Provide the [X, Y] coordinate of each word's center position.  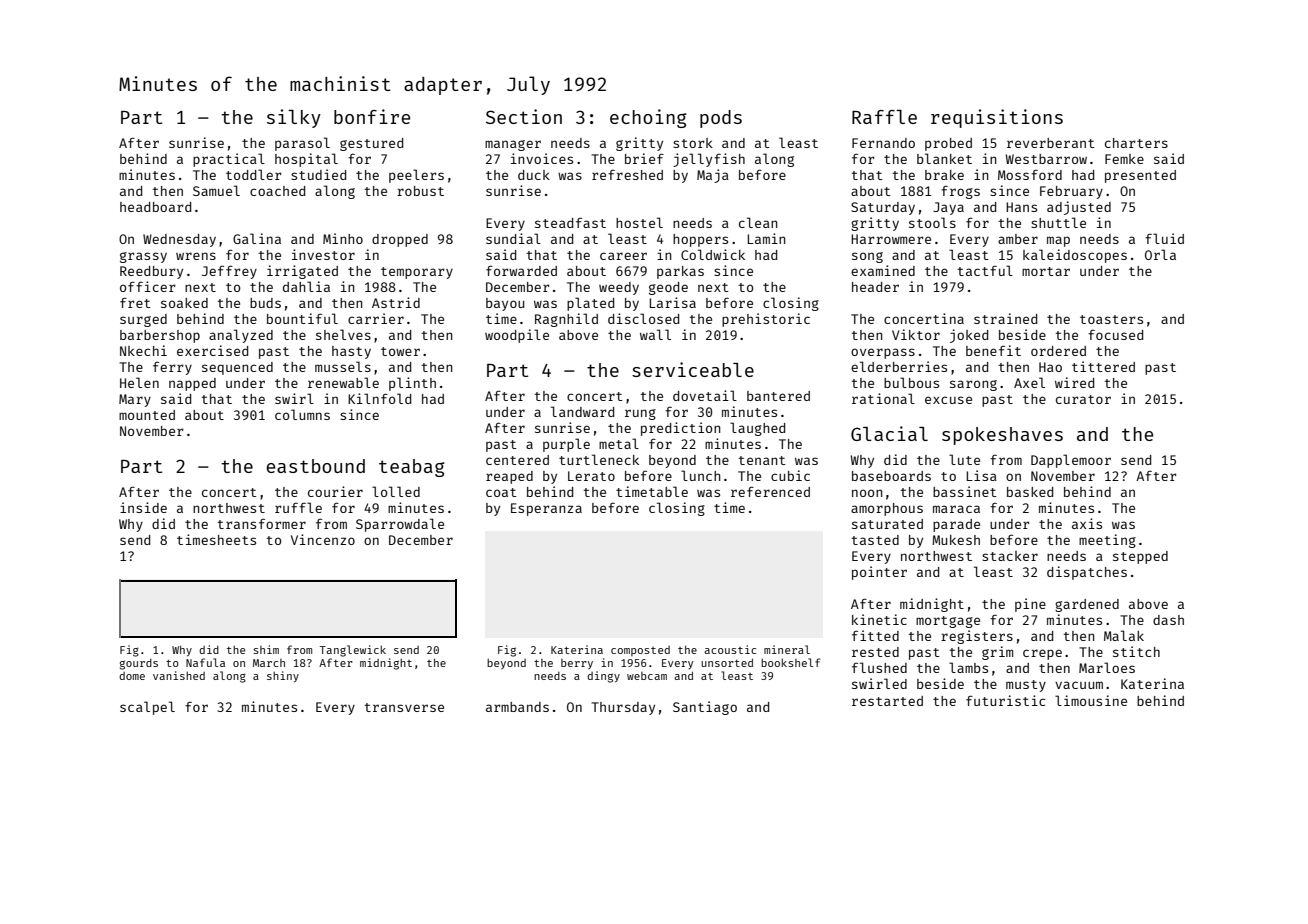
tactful [985, 270]
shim [266, 649]
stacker [1010, 556]
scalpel [147, 708]
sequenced [237, 368]
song [867, 257]
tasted [875, 540]
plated [590, 304]
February [1071, 192]
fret [135, 302]
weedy [619, 288]
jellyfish [709, 160]
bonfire [372, 116]
